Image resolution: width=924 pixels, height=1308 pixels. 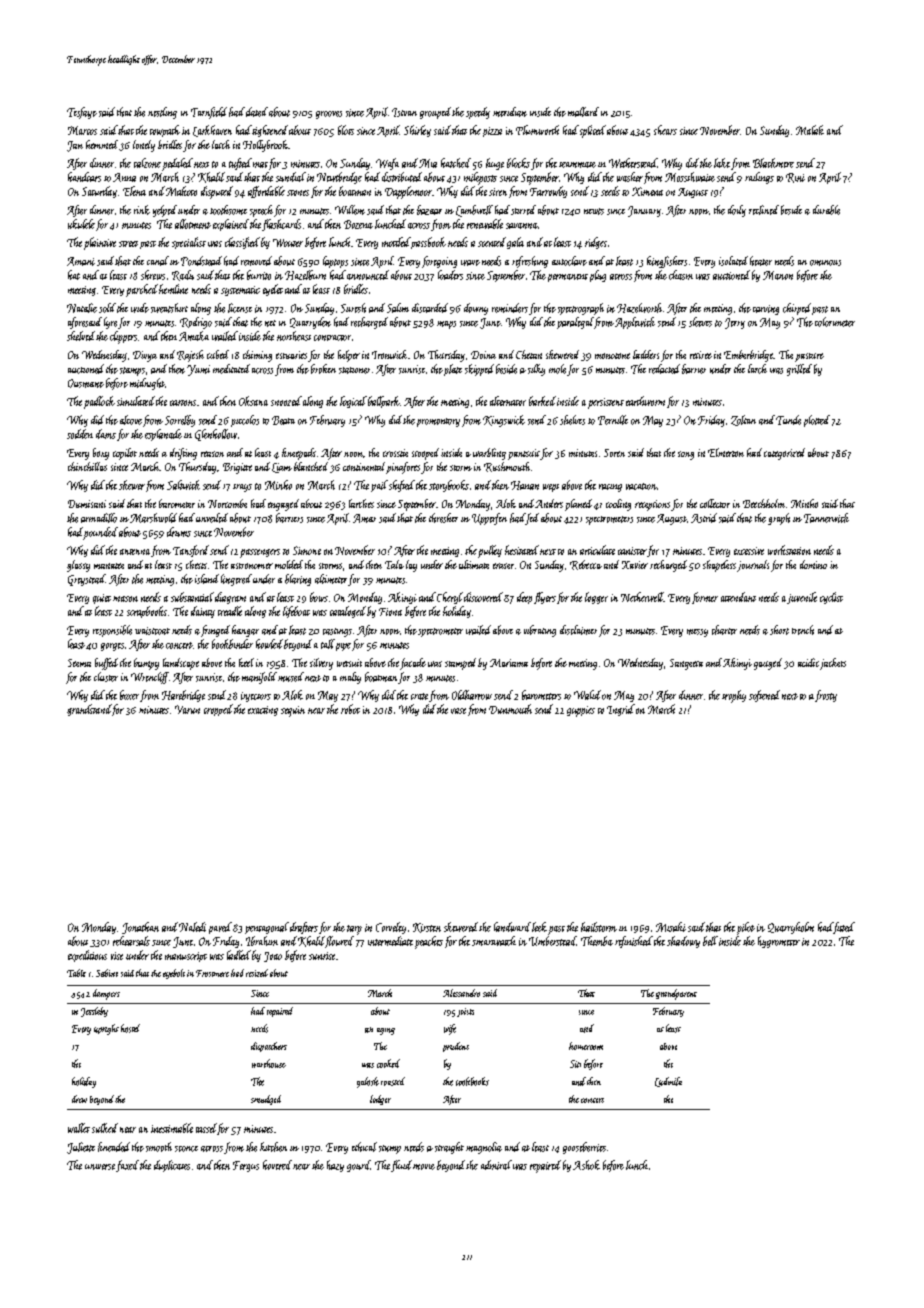 What do you see at coordinates (140, 928) in the page?
I see `Jonathan` at bounding box center [140, 928].
